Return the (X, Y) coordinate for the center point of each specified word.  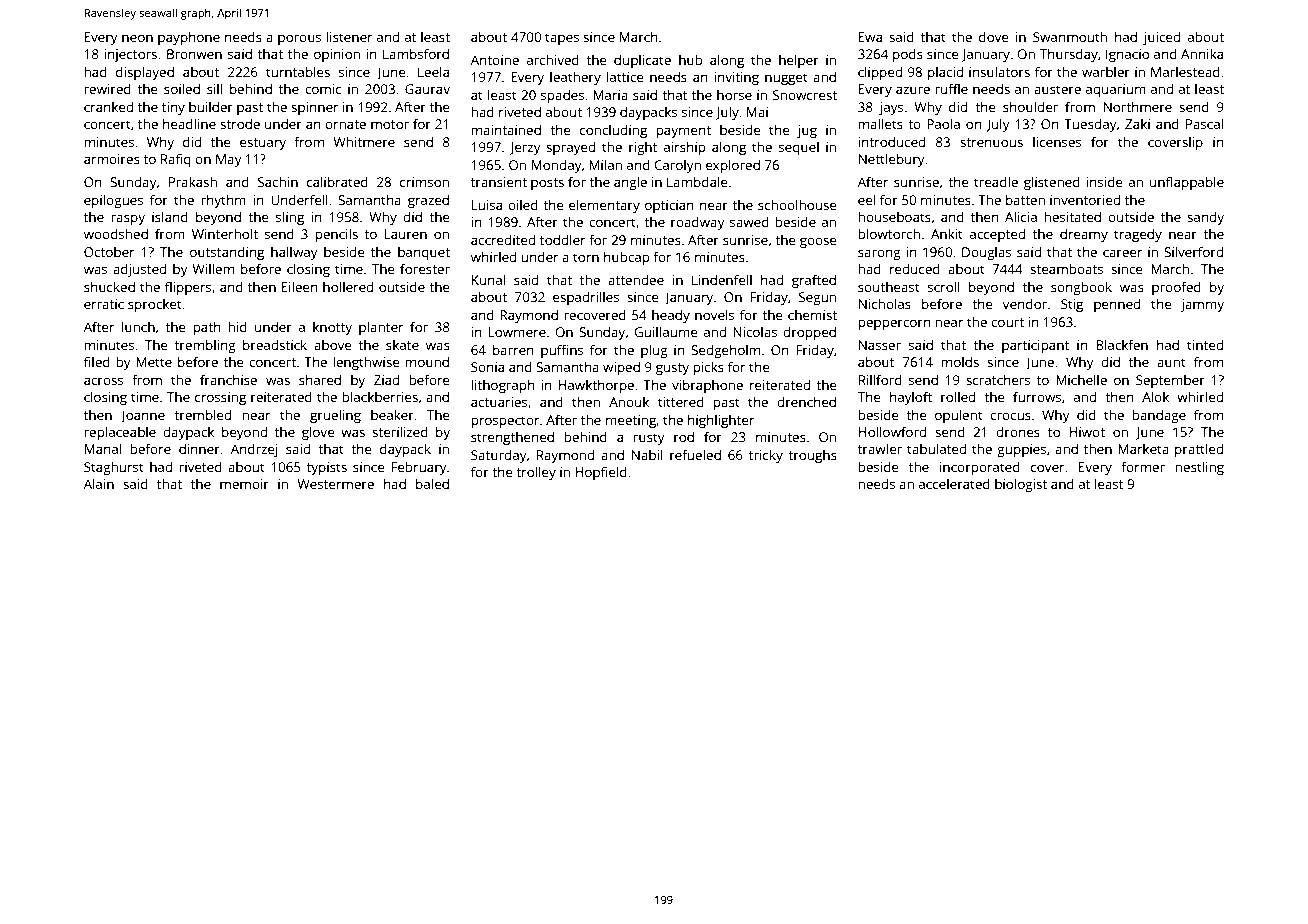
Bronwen (194, 54)
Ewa (870, 37)
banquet (424, 253)
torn (586, 257)
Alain (99, 484)
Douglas (986, 253)
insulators (999, 71)
